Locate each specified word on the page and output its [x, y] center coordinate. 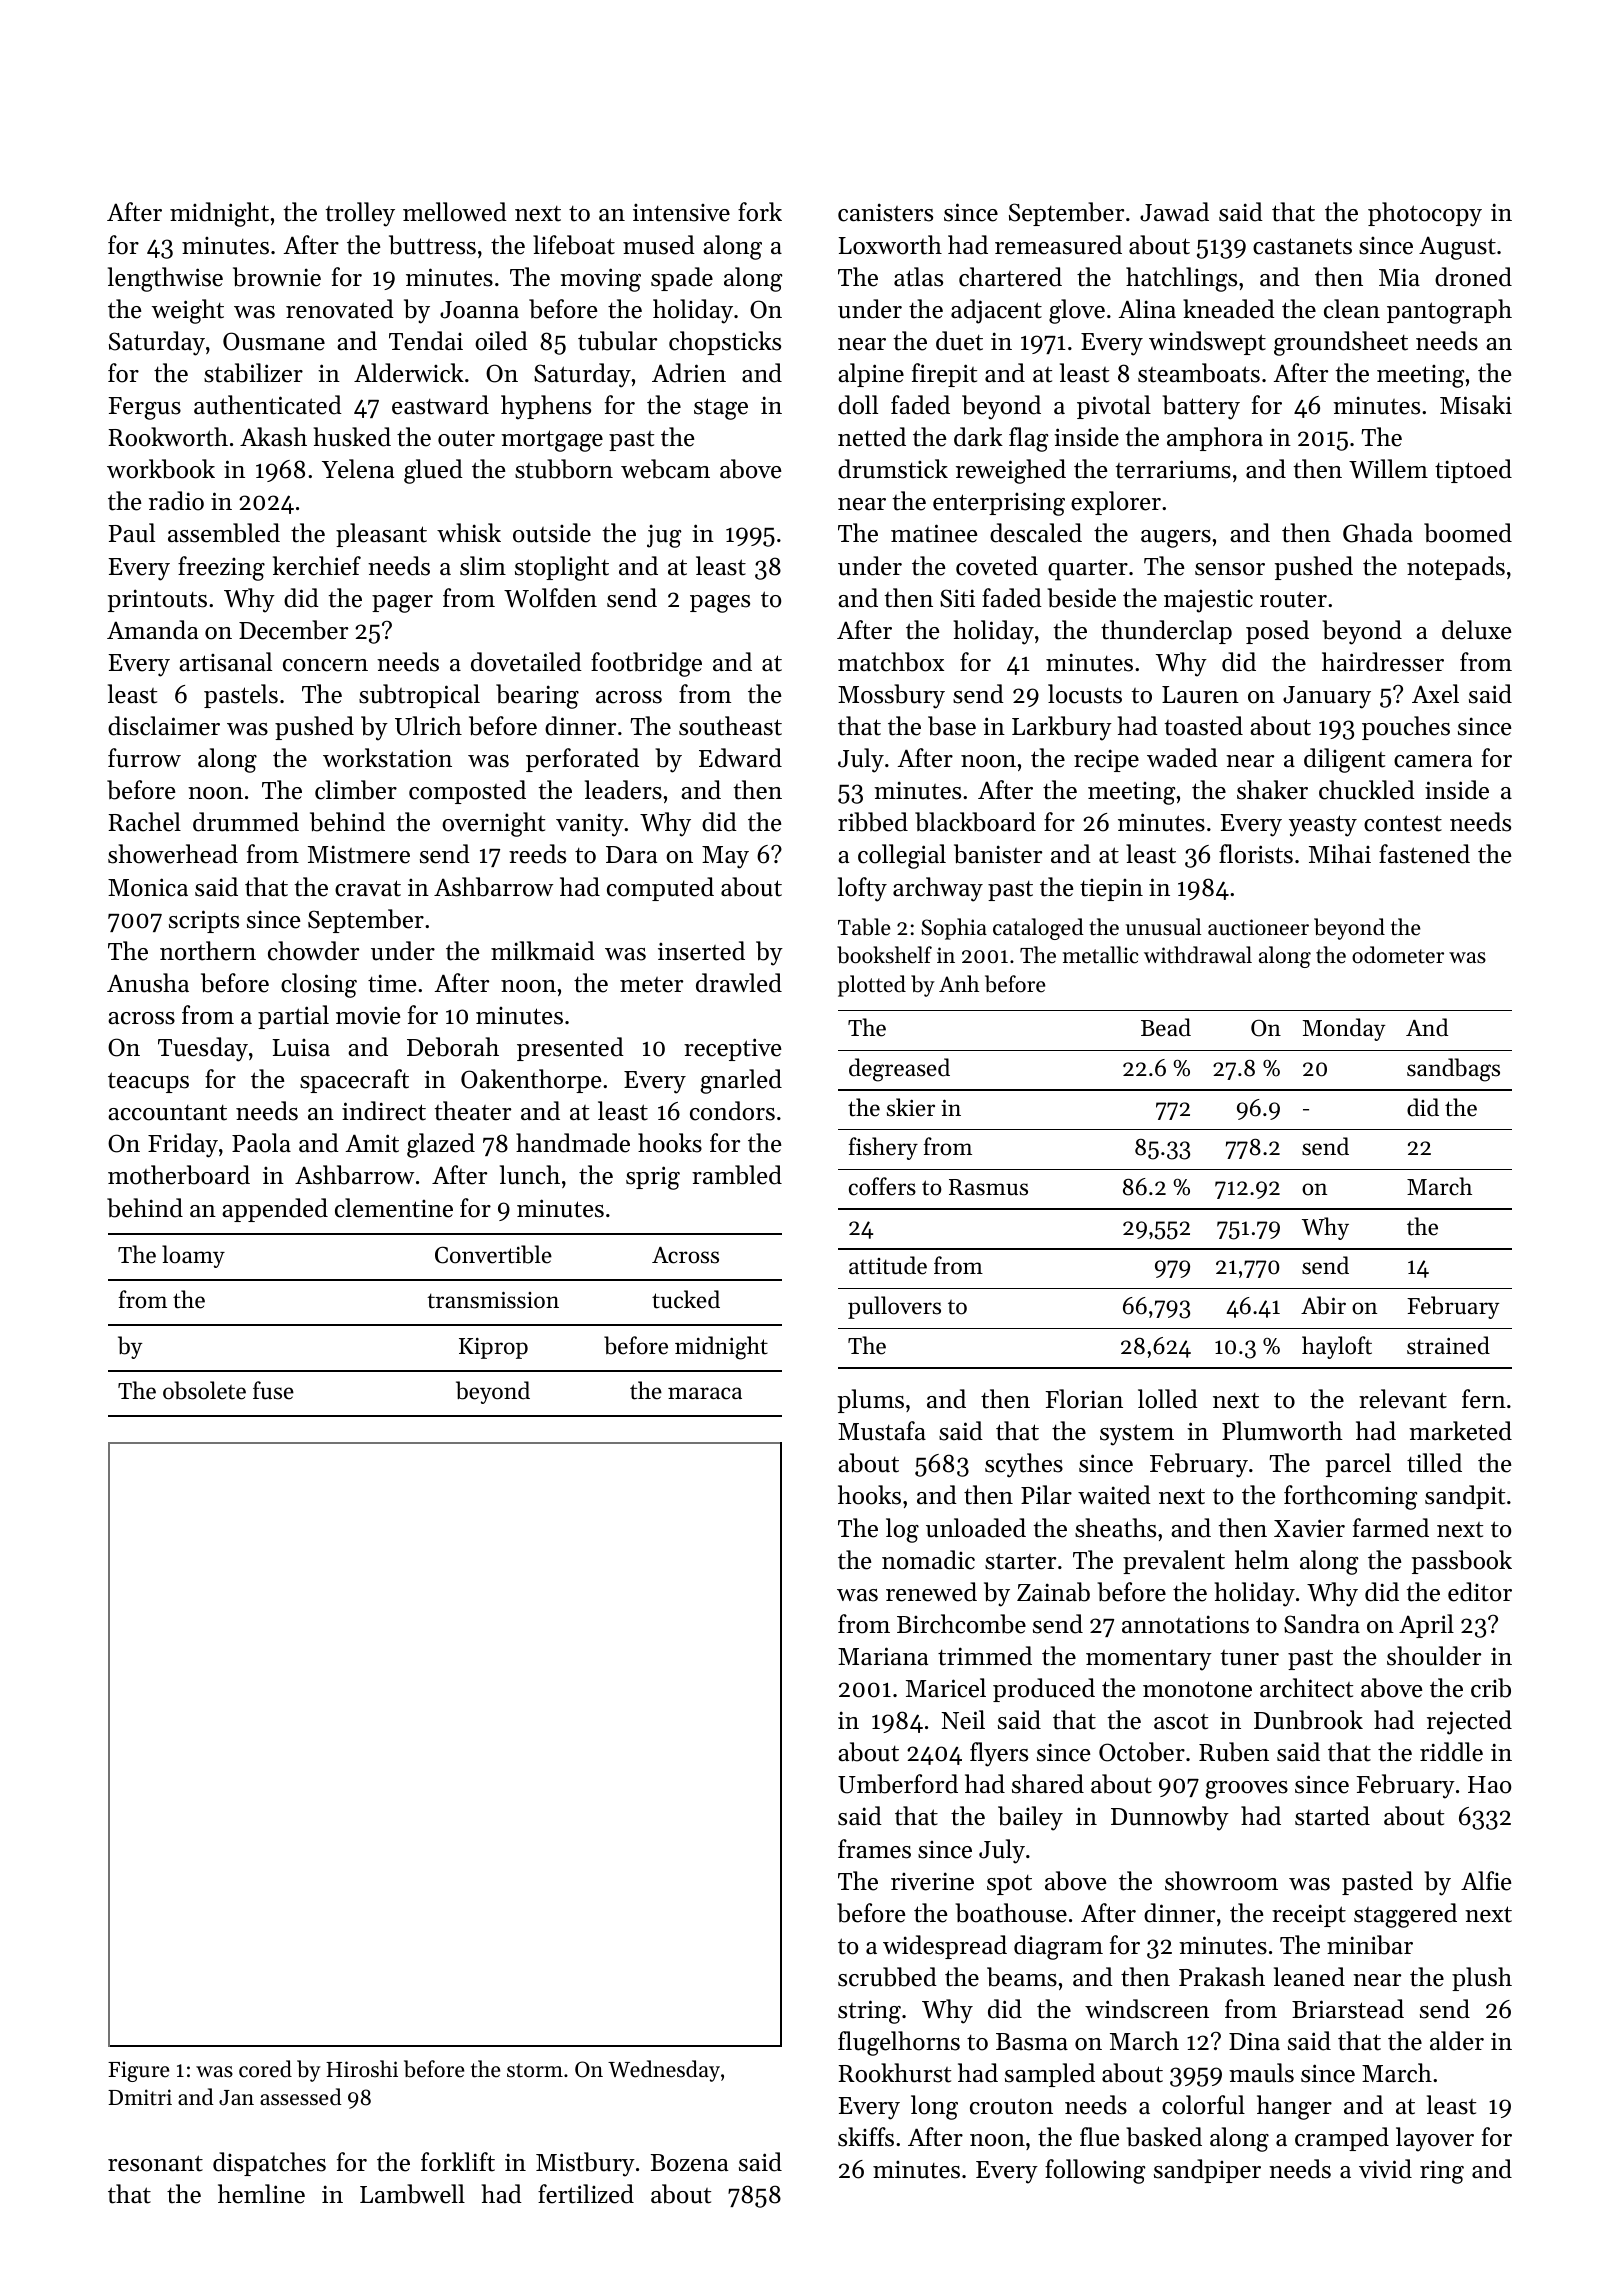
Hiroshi [362, 2069]
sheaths [1115, 1528]
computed [660, 889]
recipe [1106, 760]
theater [472, 1111]
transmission [493, 1300]
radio [176, 501]
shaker [1272, 790]
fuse [273, 1390]
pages [720, 604]
